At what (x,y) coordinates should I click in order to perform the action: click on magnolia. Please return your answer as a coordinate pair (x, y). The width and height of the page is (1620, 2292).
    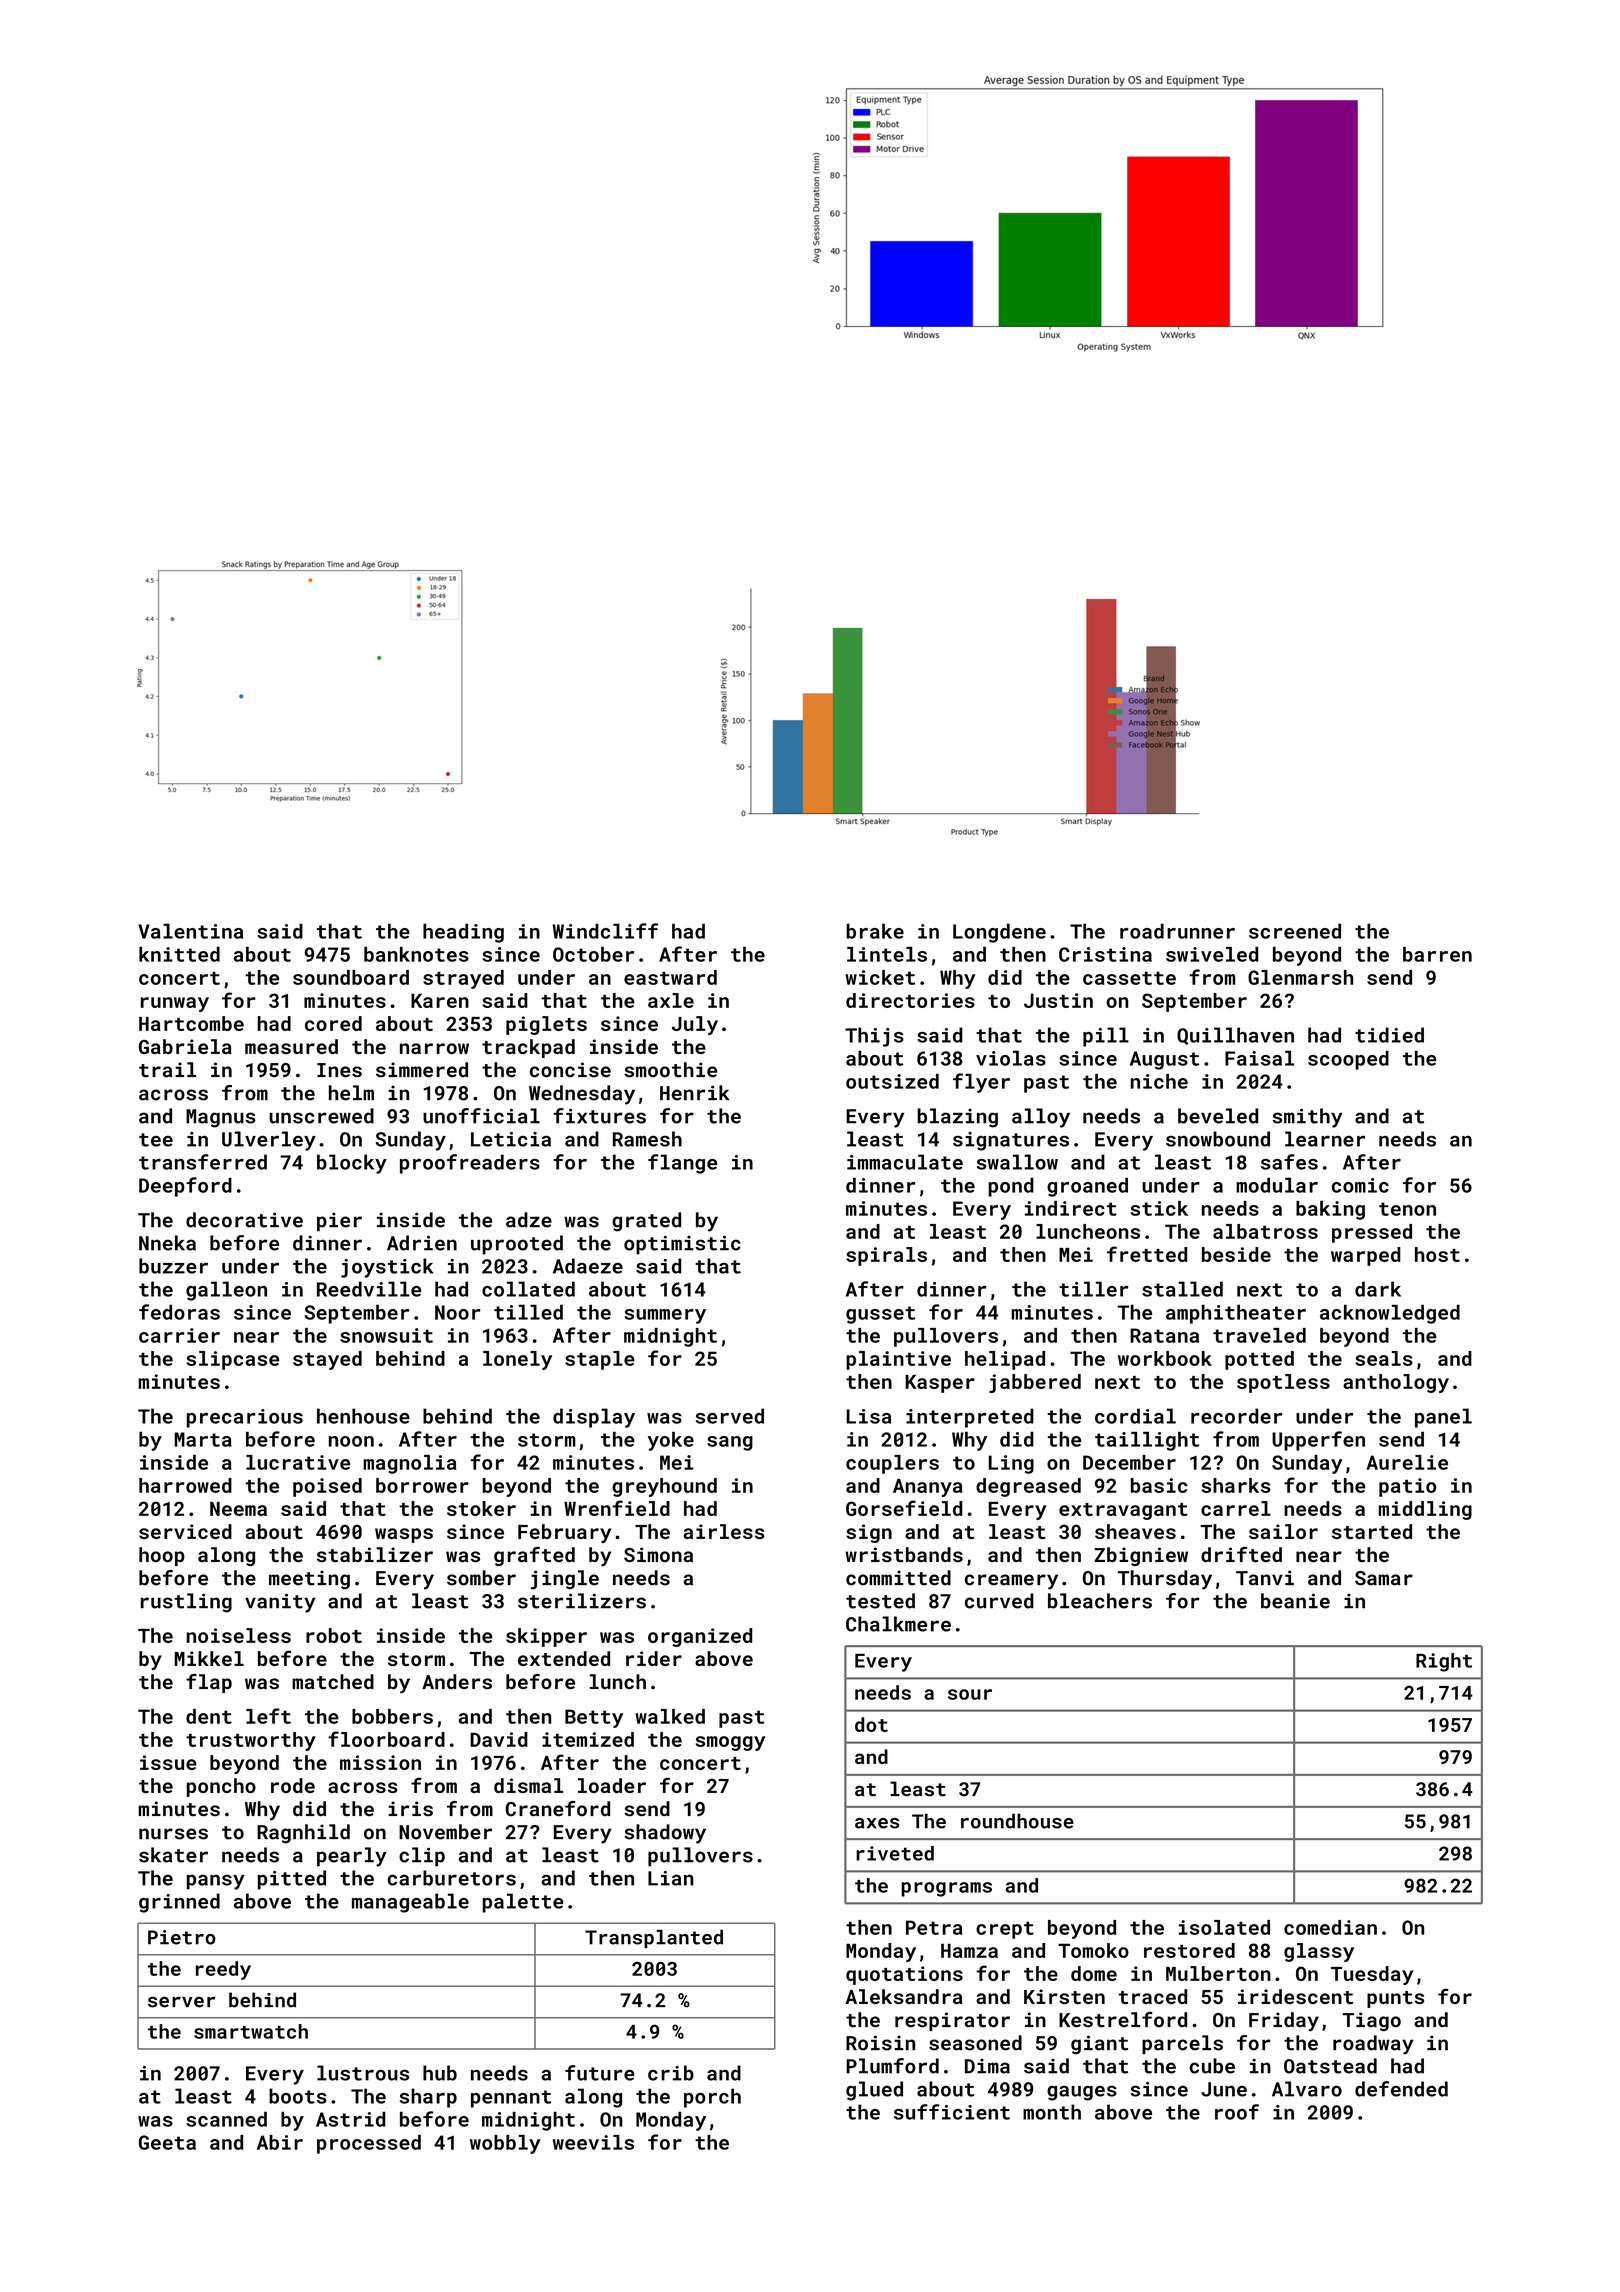
    Looking at the image, I should click on (409, 1464).
